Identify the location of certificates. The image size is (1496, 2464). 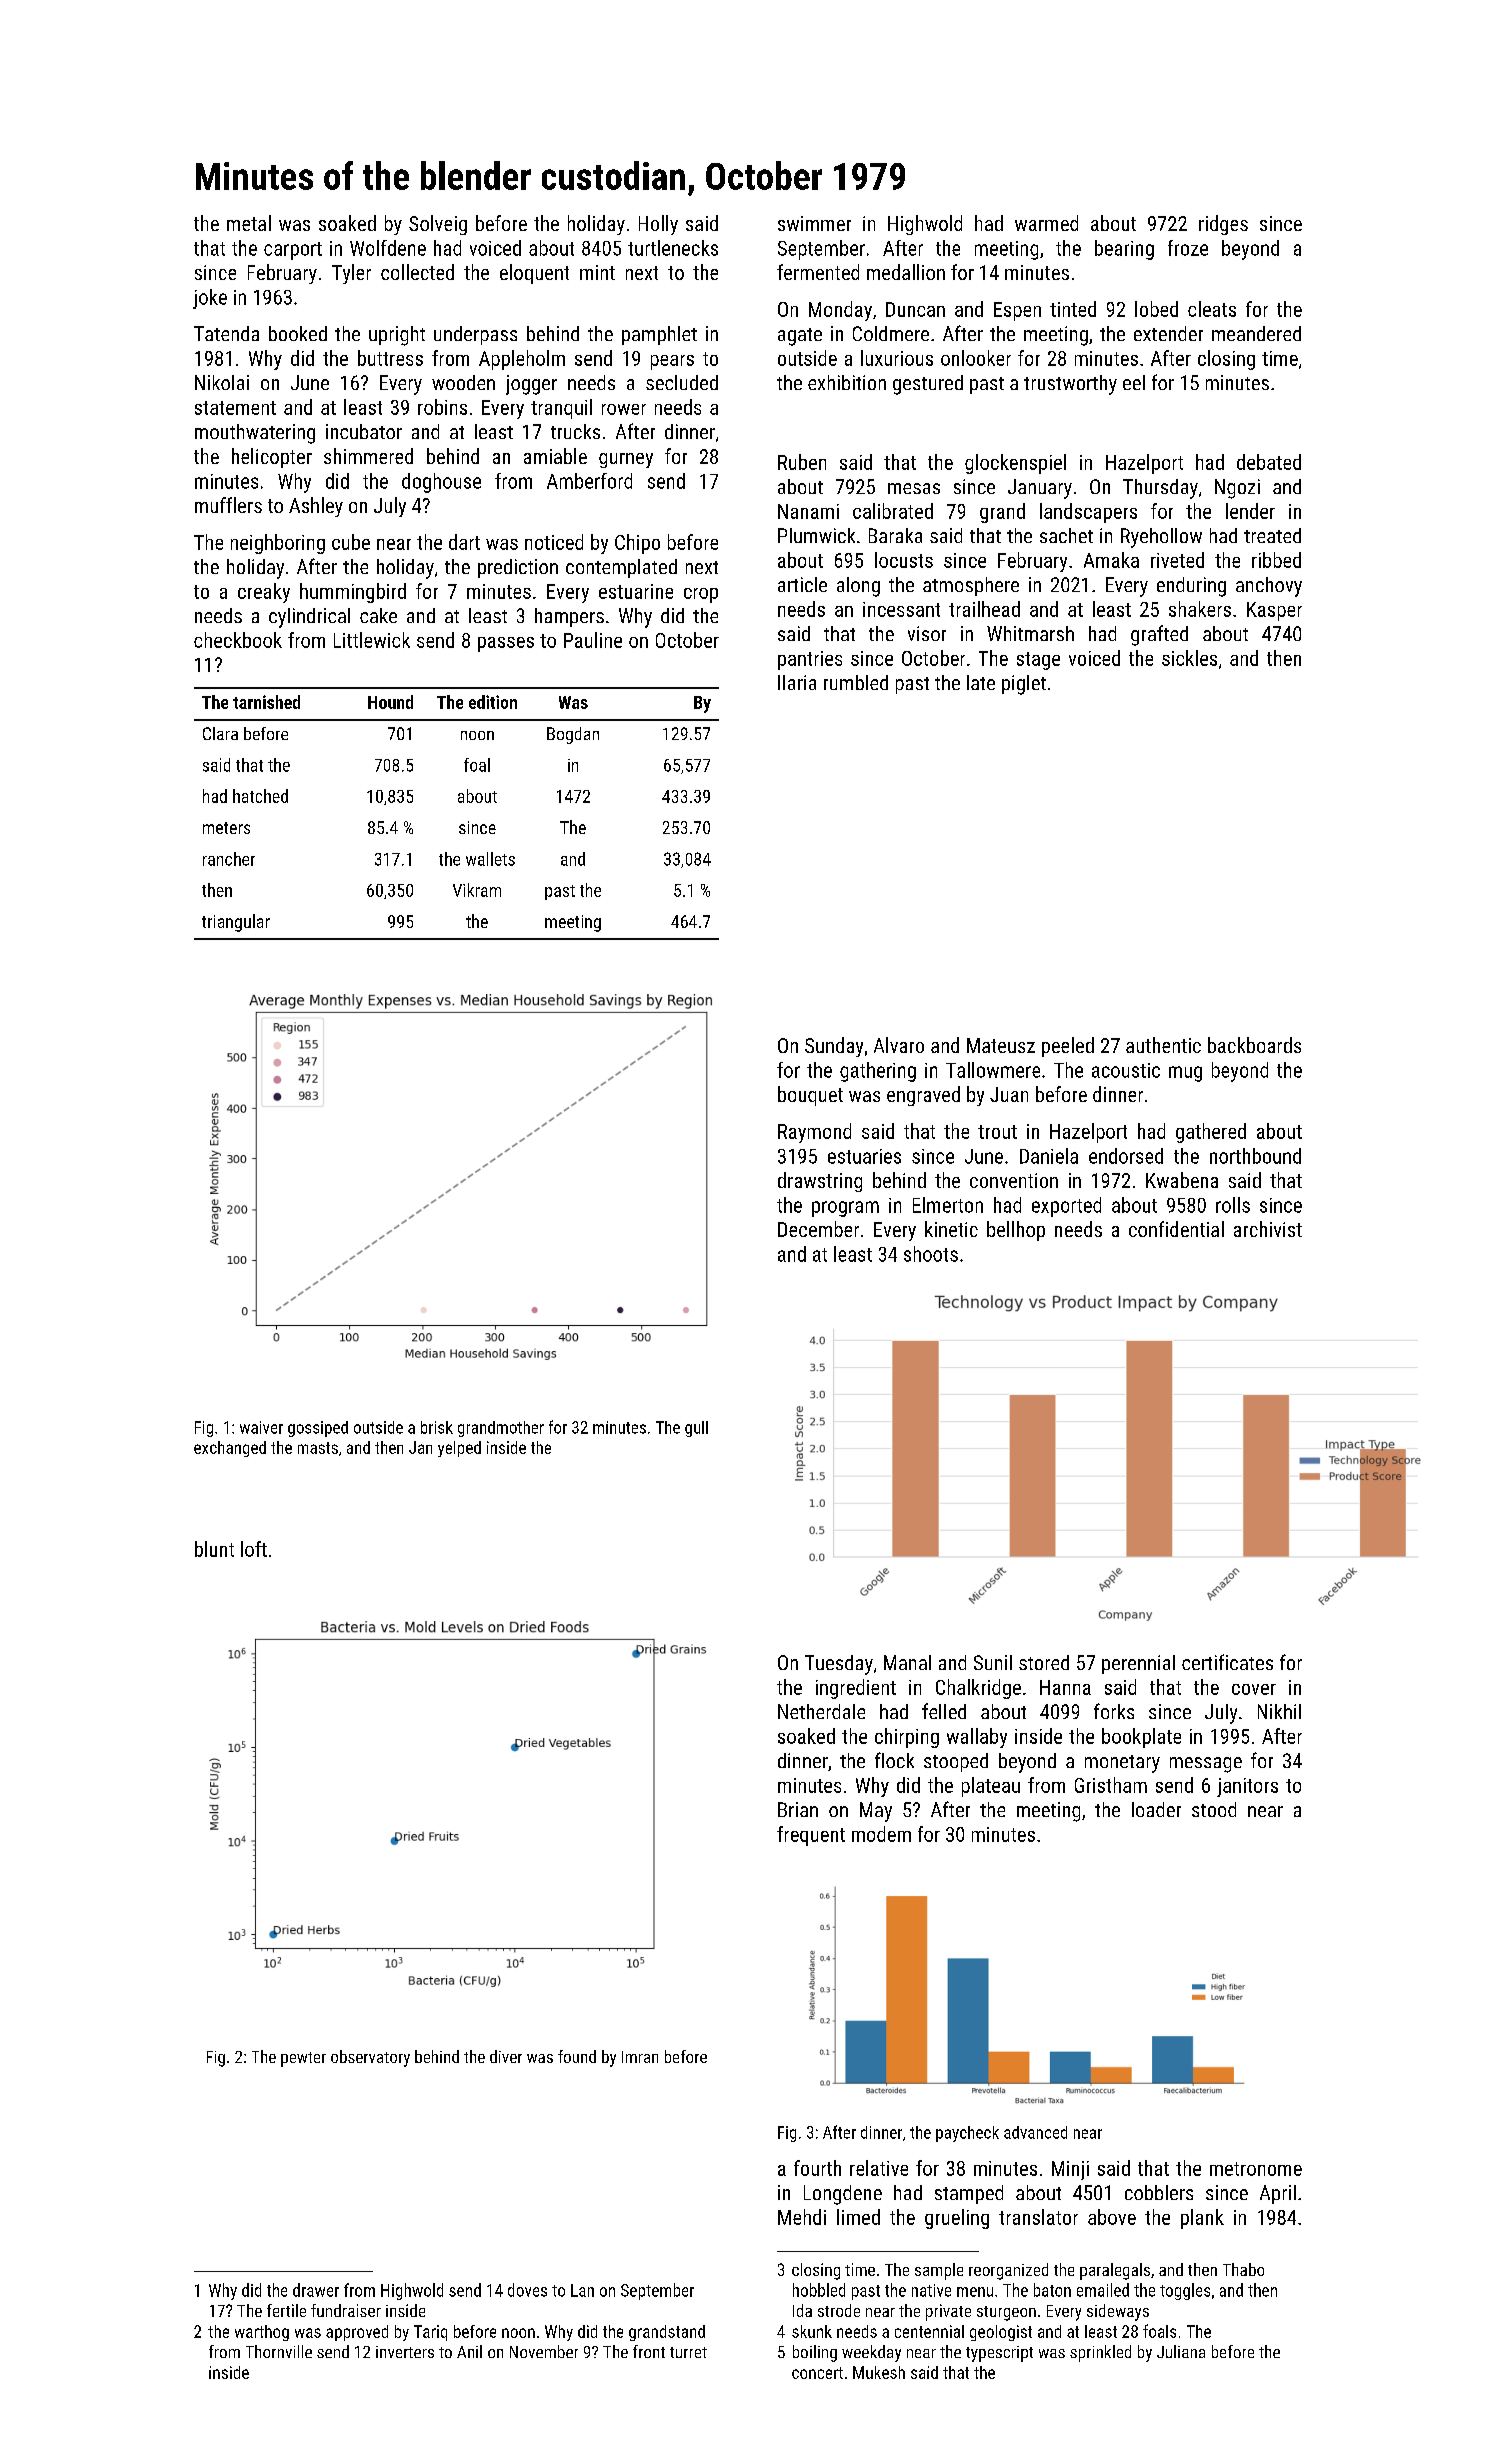
(1227, 1662).
